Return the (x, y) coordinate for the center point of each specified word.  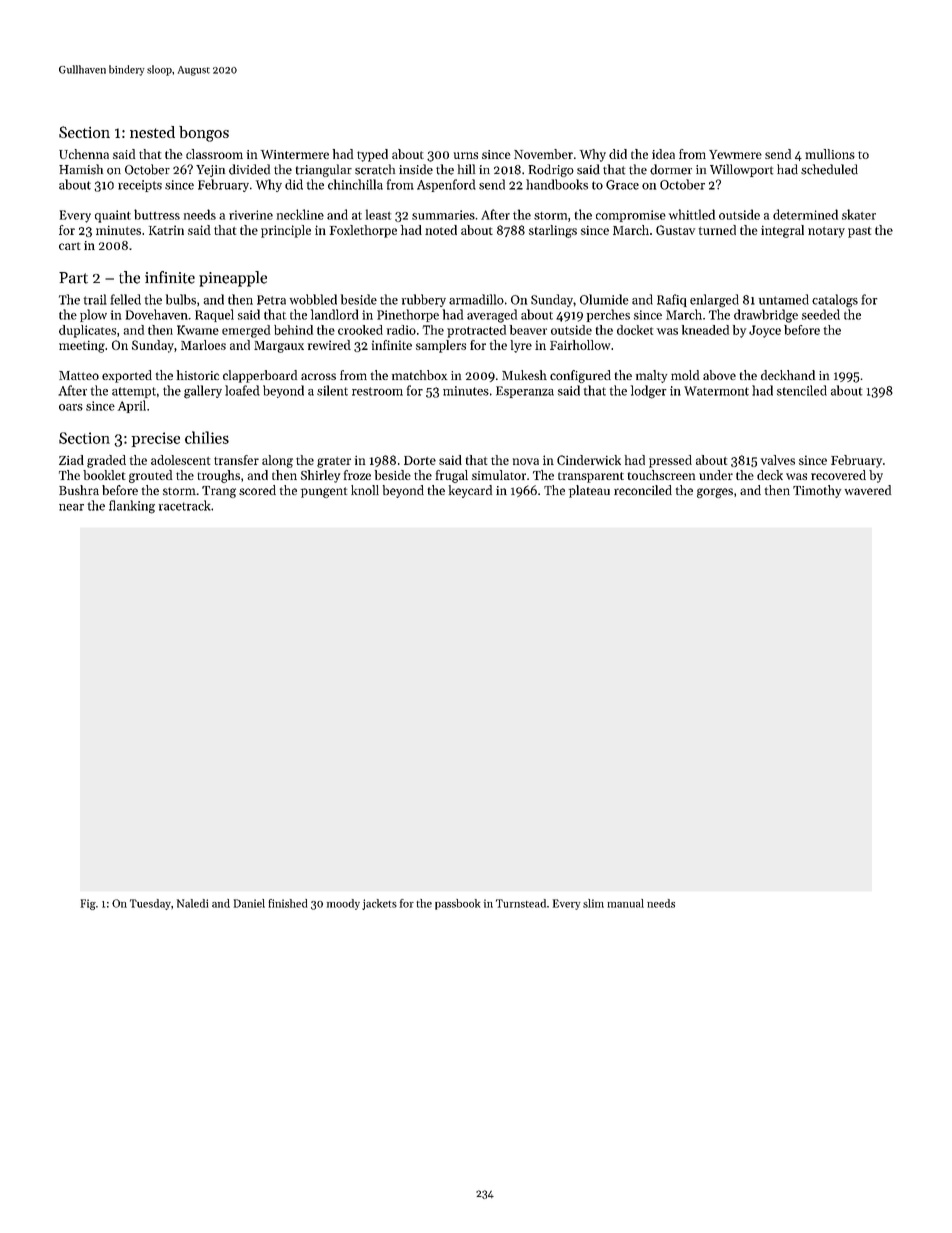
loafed (242, 390)
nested (152, 132)
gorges (715, 493)
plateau (589, 491)
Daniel (249, 903)
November (543, 154)
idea (663, 154)
